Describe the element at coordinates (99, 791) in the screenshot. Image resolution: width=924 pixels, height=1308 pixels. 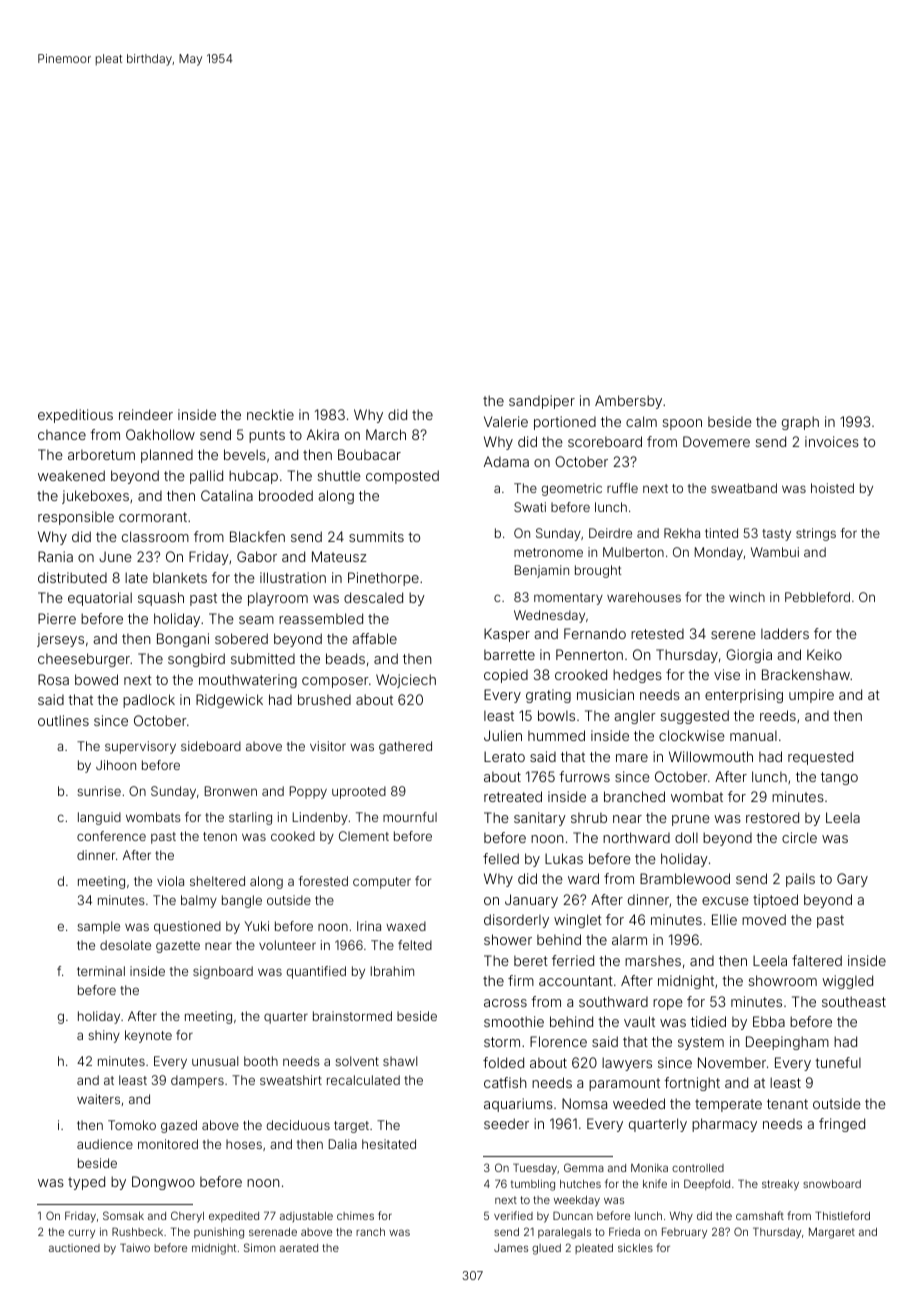
I see `sunrise` at that location.
